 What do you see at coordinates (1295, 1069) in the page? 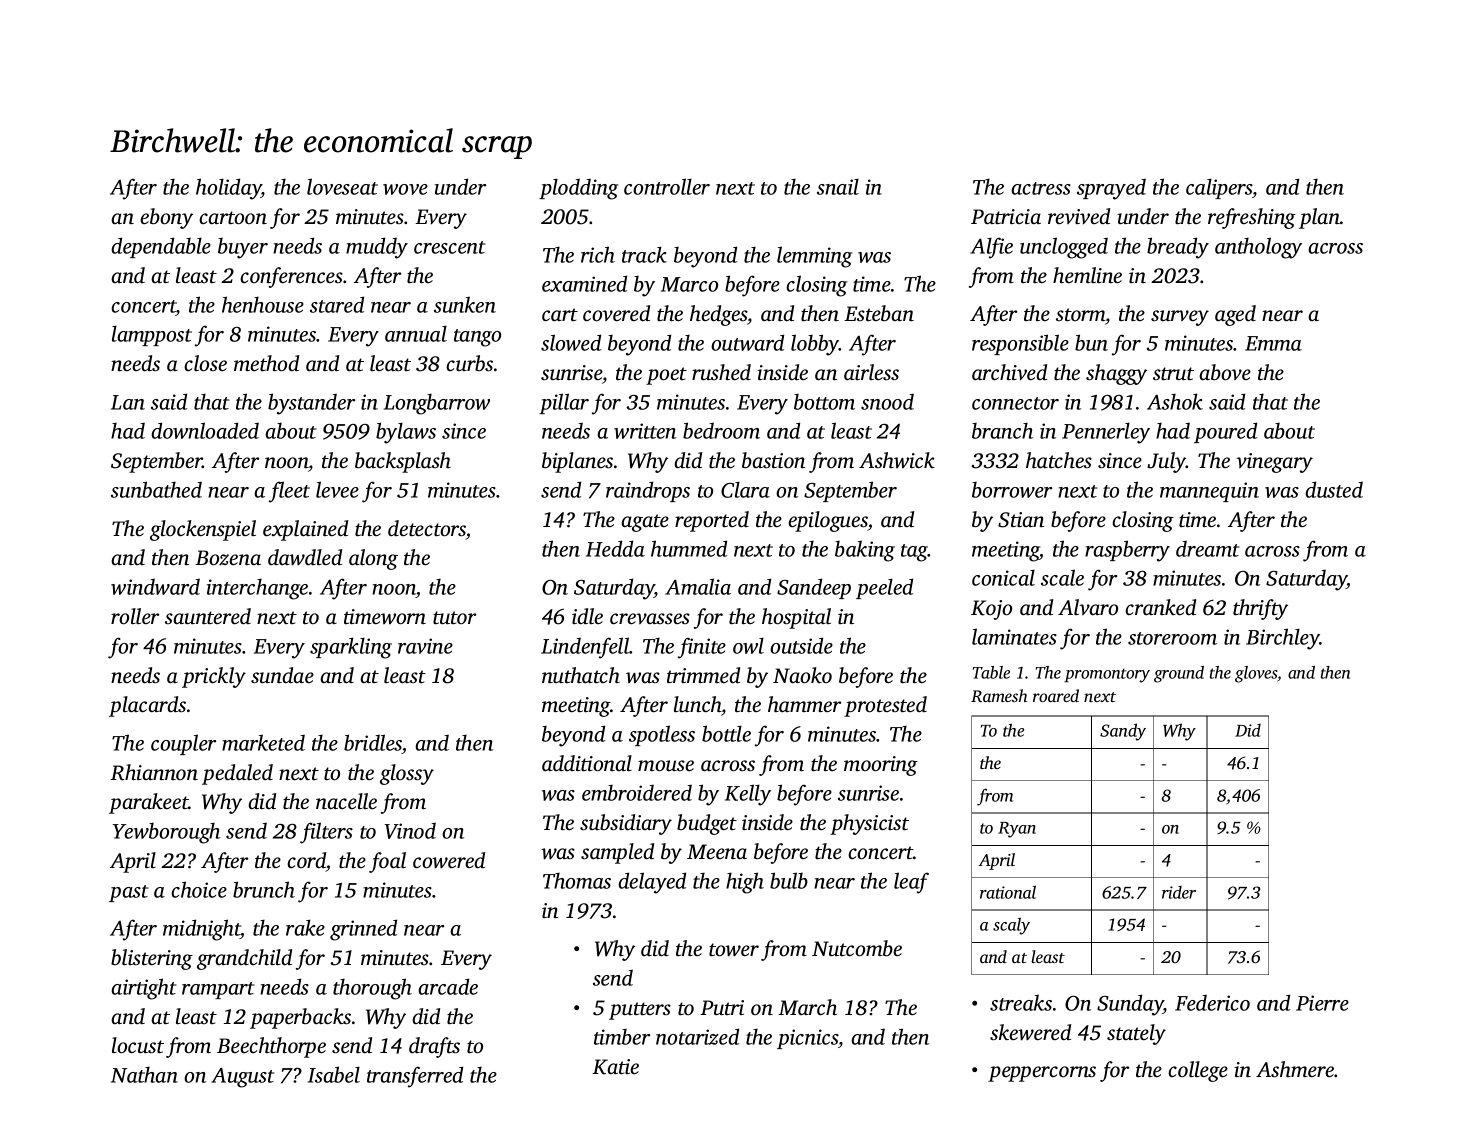
I see `Ashmere` at bounding box center [1295, 1069].
